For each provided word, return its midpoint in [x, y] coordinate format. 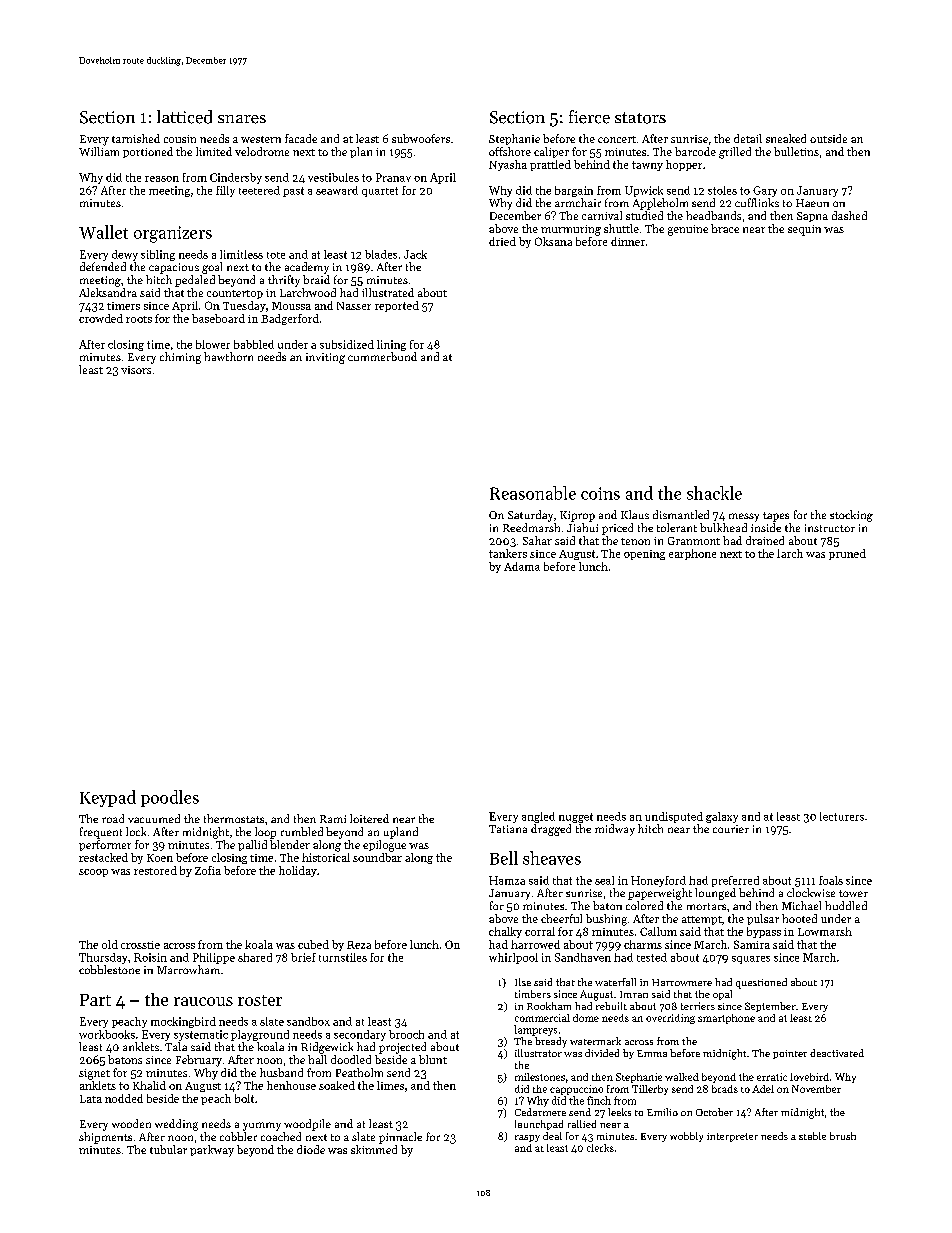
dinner [628, 241]
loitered [369, 818]
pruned [847, 554]
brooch [406, 1034]
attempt [702, 920]
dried [502, 241]
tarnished [136, 138]
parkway [212, 1151]
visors [136, 370]
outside [828, 138]
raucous [203, 1001]
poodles [170, 798]
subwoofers [421, 138]
